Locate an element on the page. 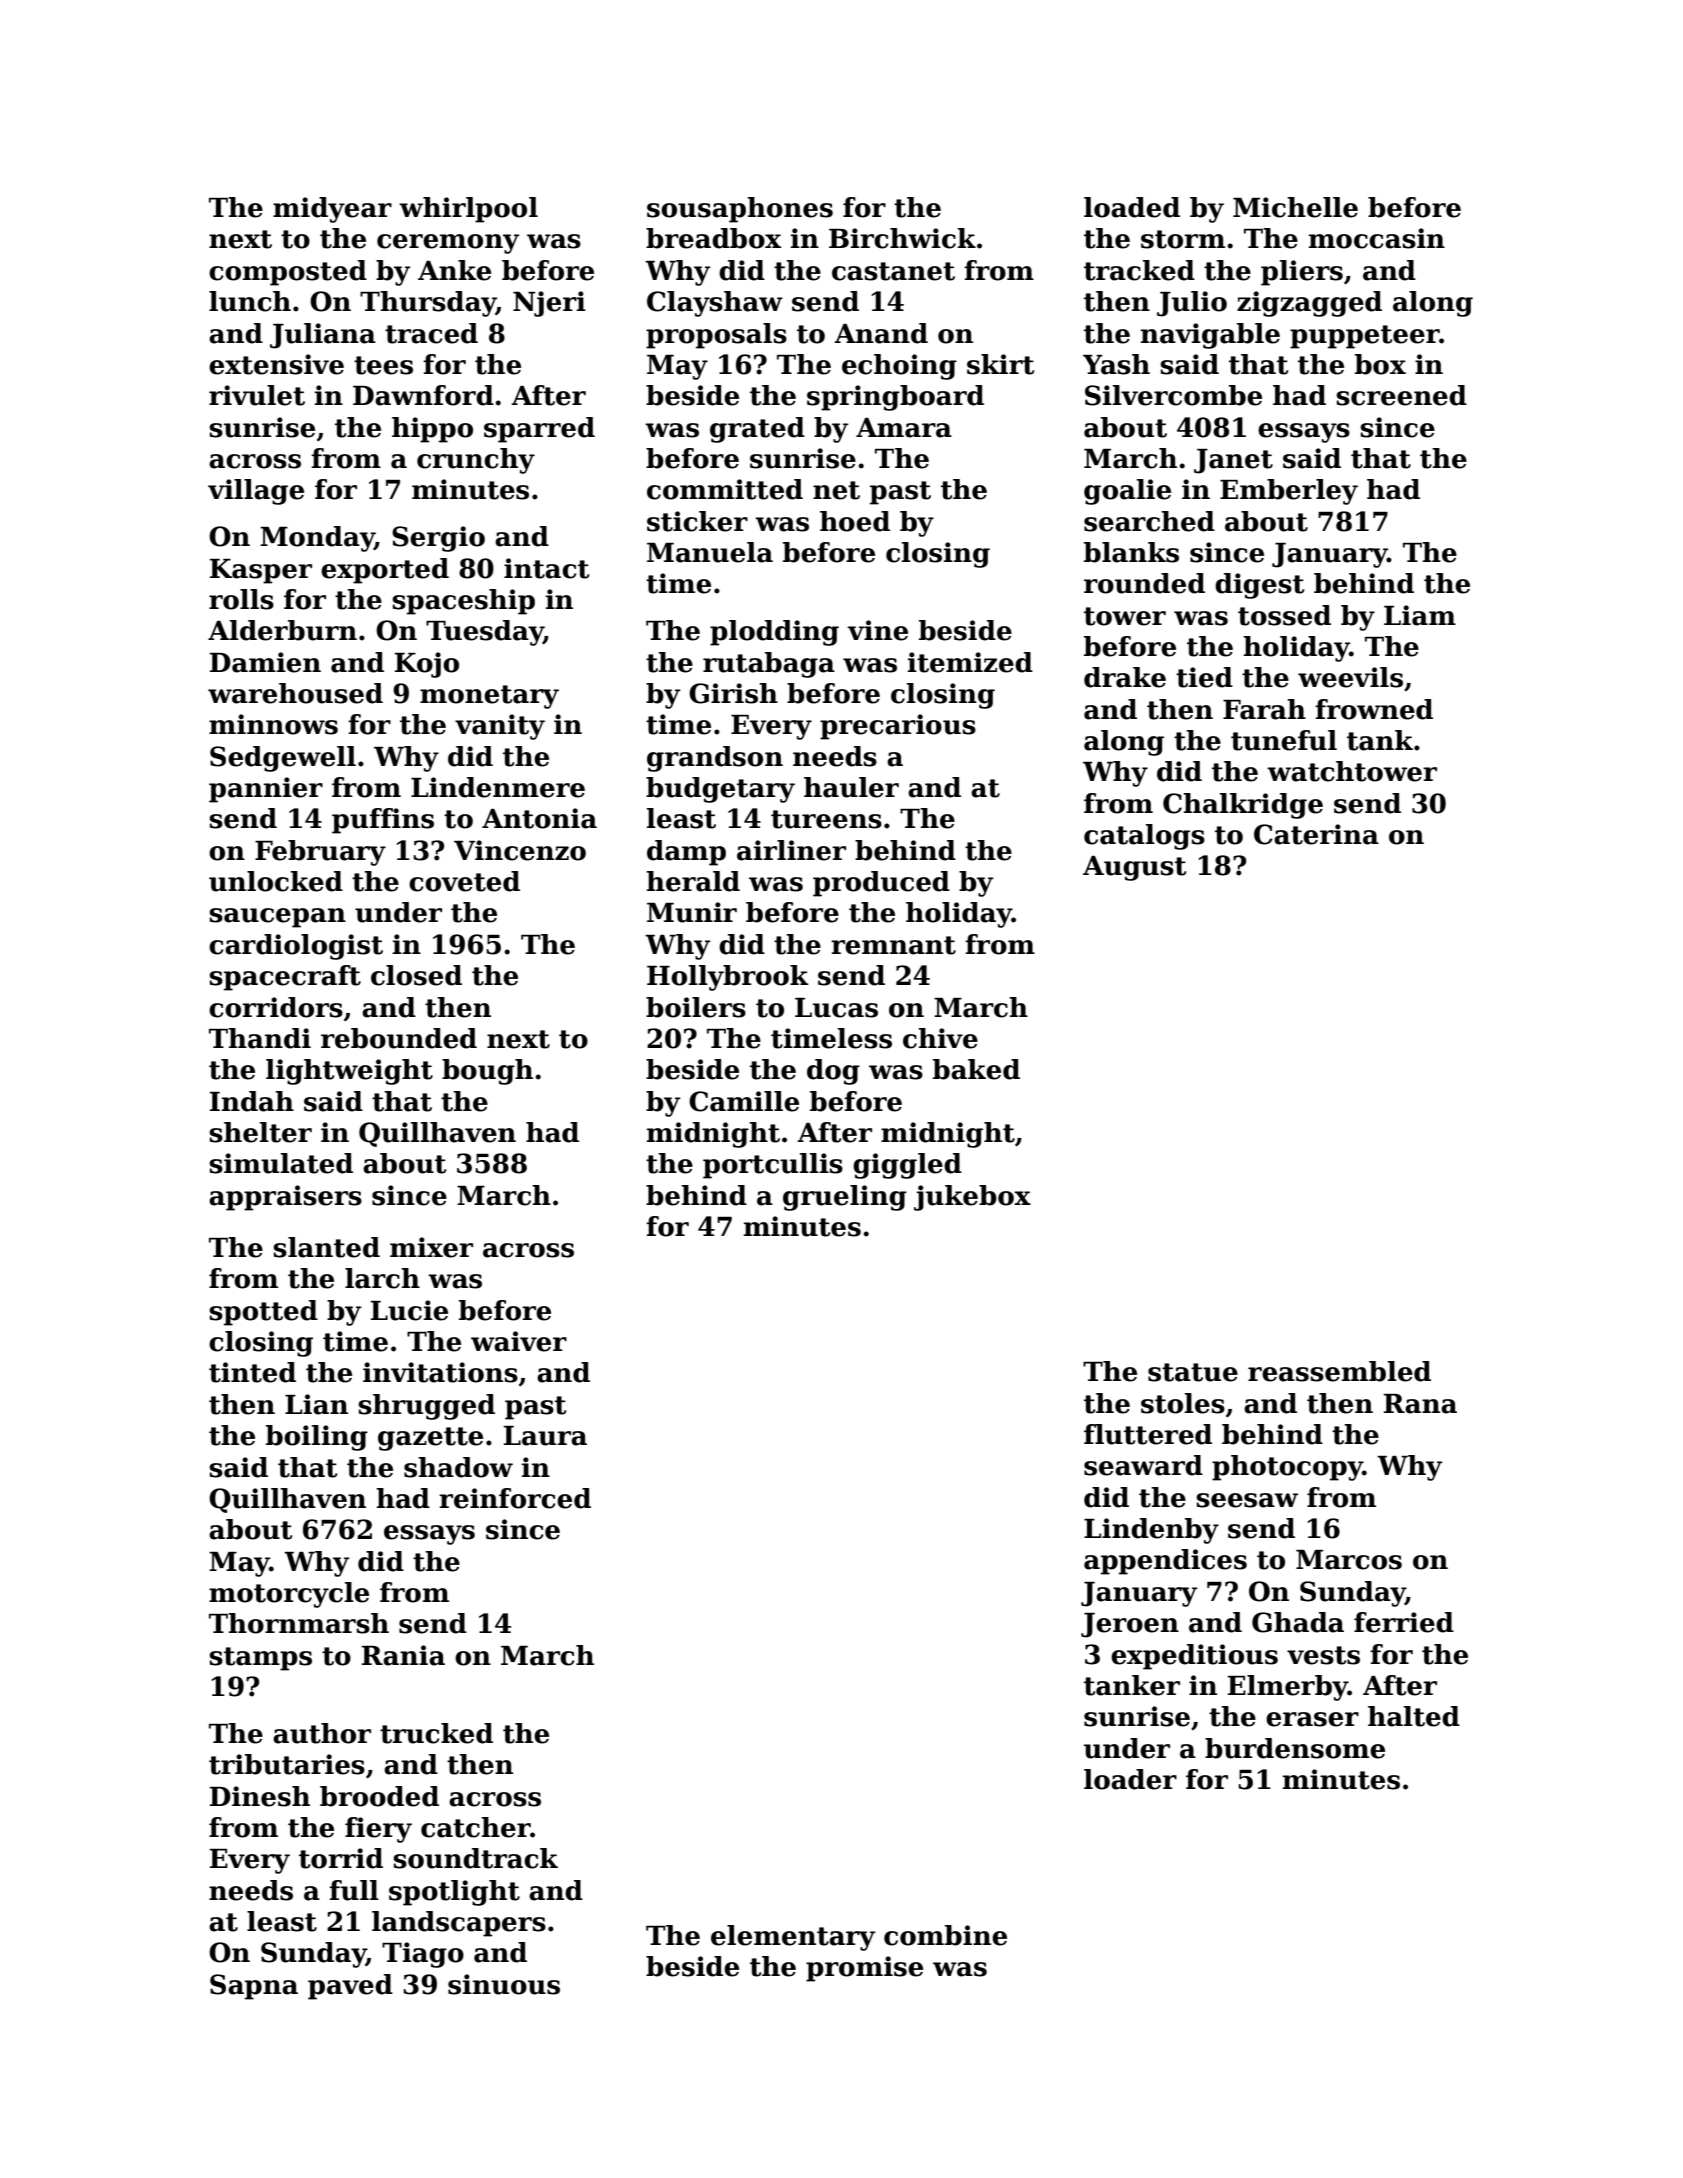  dog is located at coordinates (833, 1072).
